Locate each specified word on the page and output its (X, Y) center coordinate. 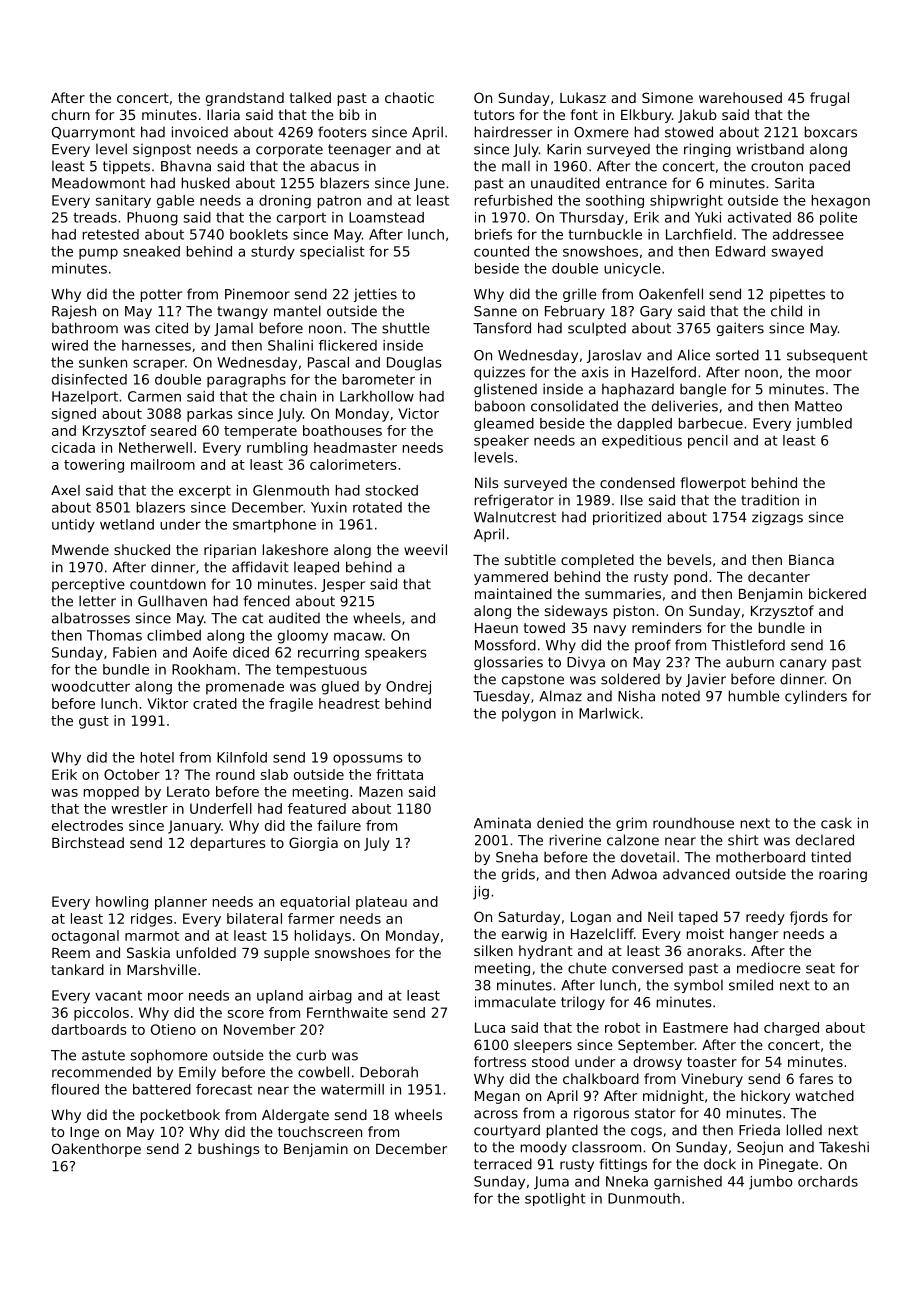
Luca (490, 1027)
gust (94, 722)
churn (71, 114)
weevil (425, 549)
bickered (837, 593)
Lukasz (583, 97)
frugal (829, 99)
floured (75, 1089)
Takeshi (844, 1147)
